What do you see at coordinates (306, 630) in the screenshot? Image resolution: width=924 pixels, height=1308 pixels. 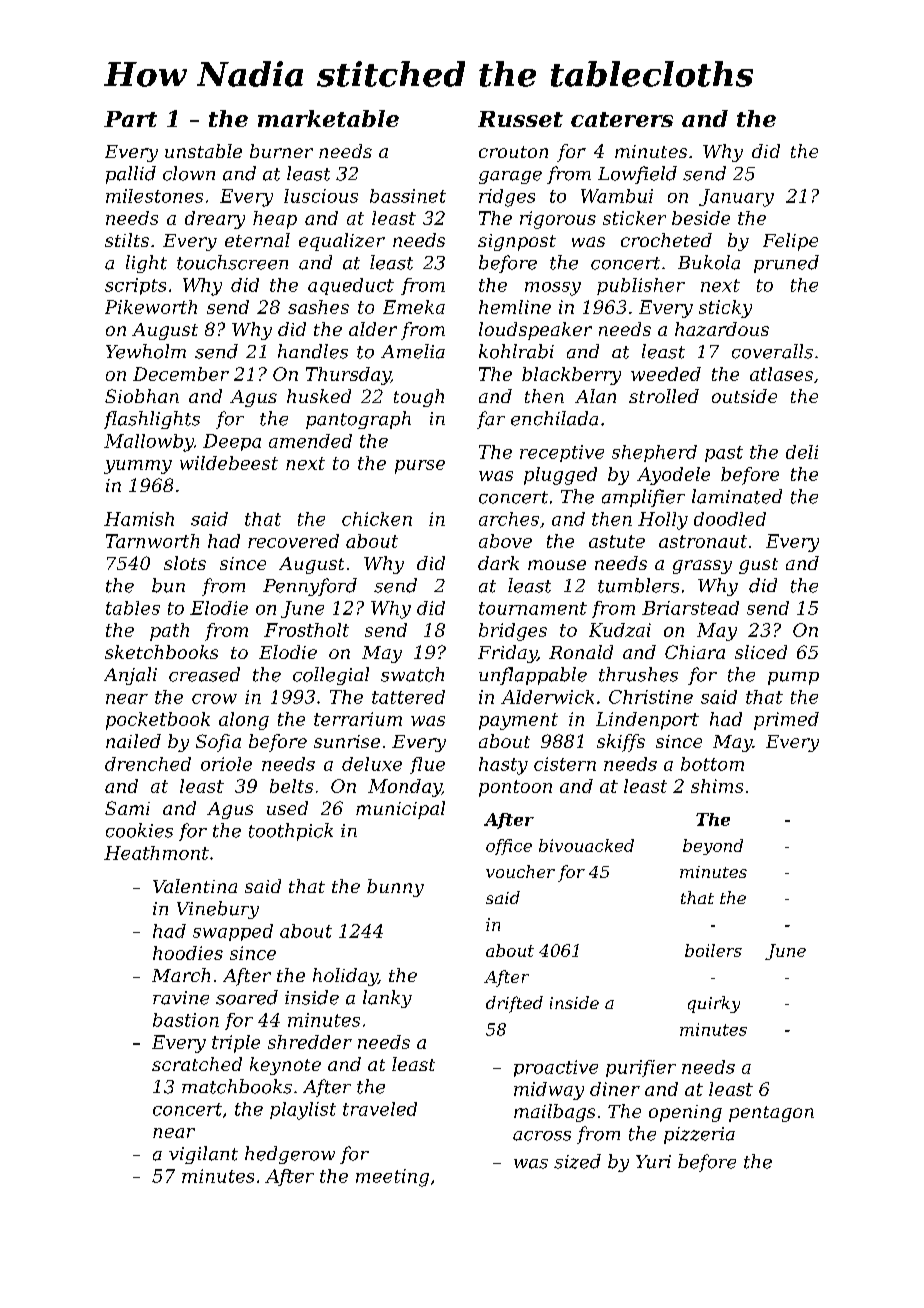 I see `Frostholt` at bounding box center [306, 630].
